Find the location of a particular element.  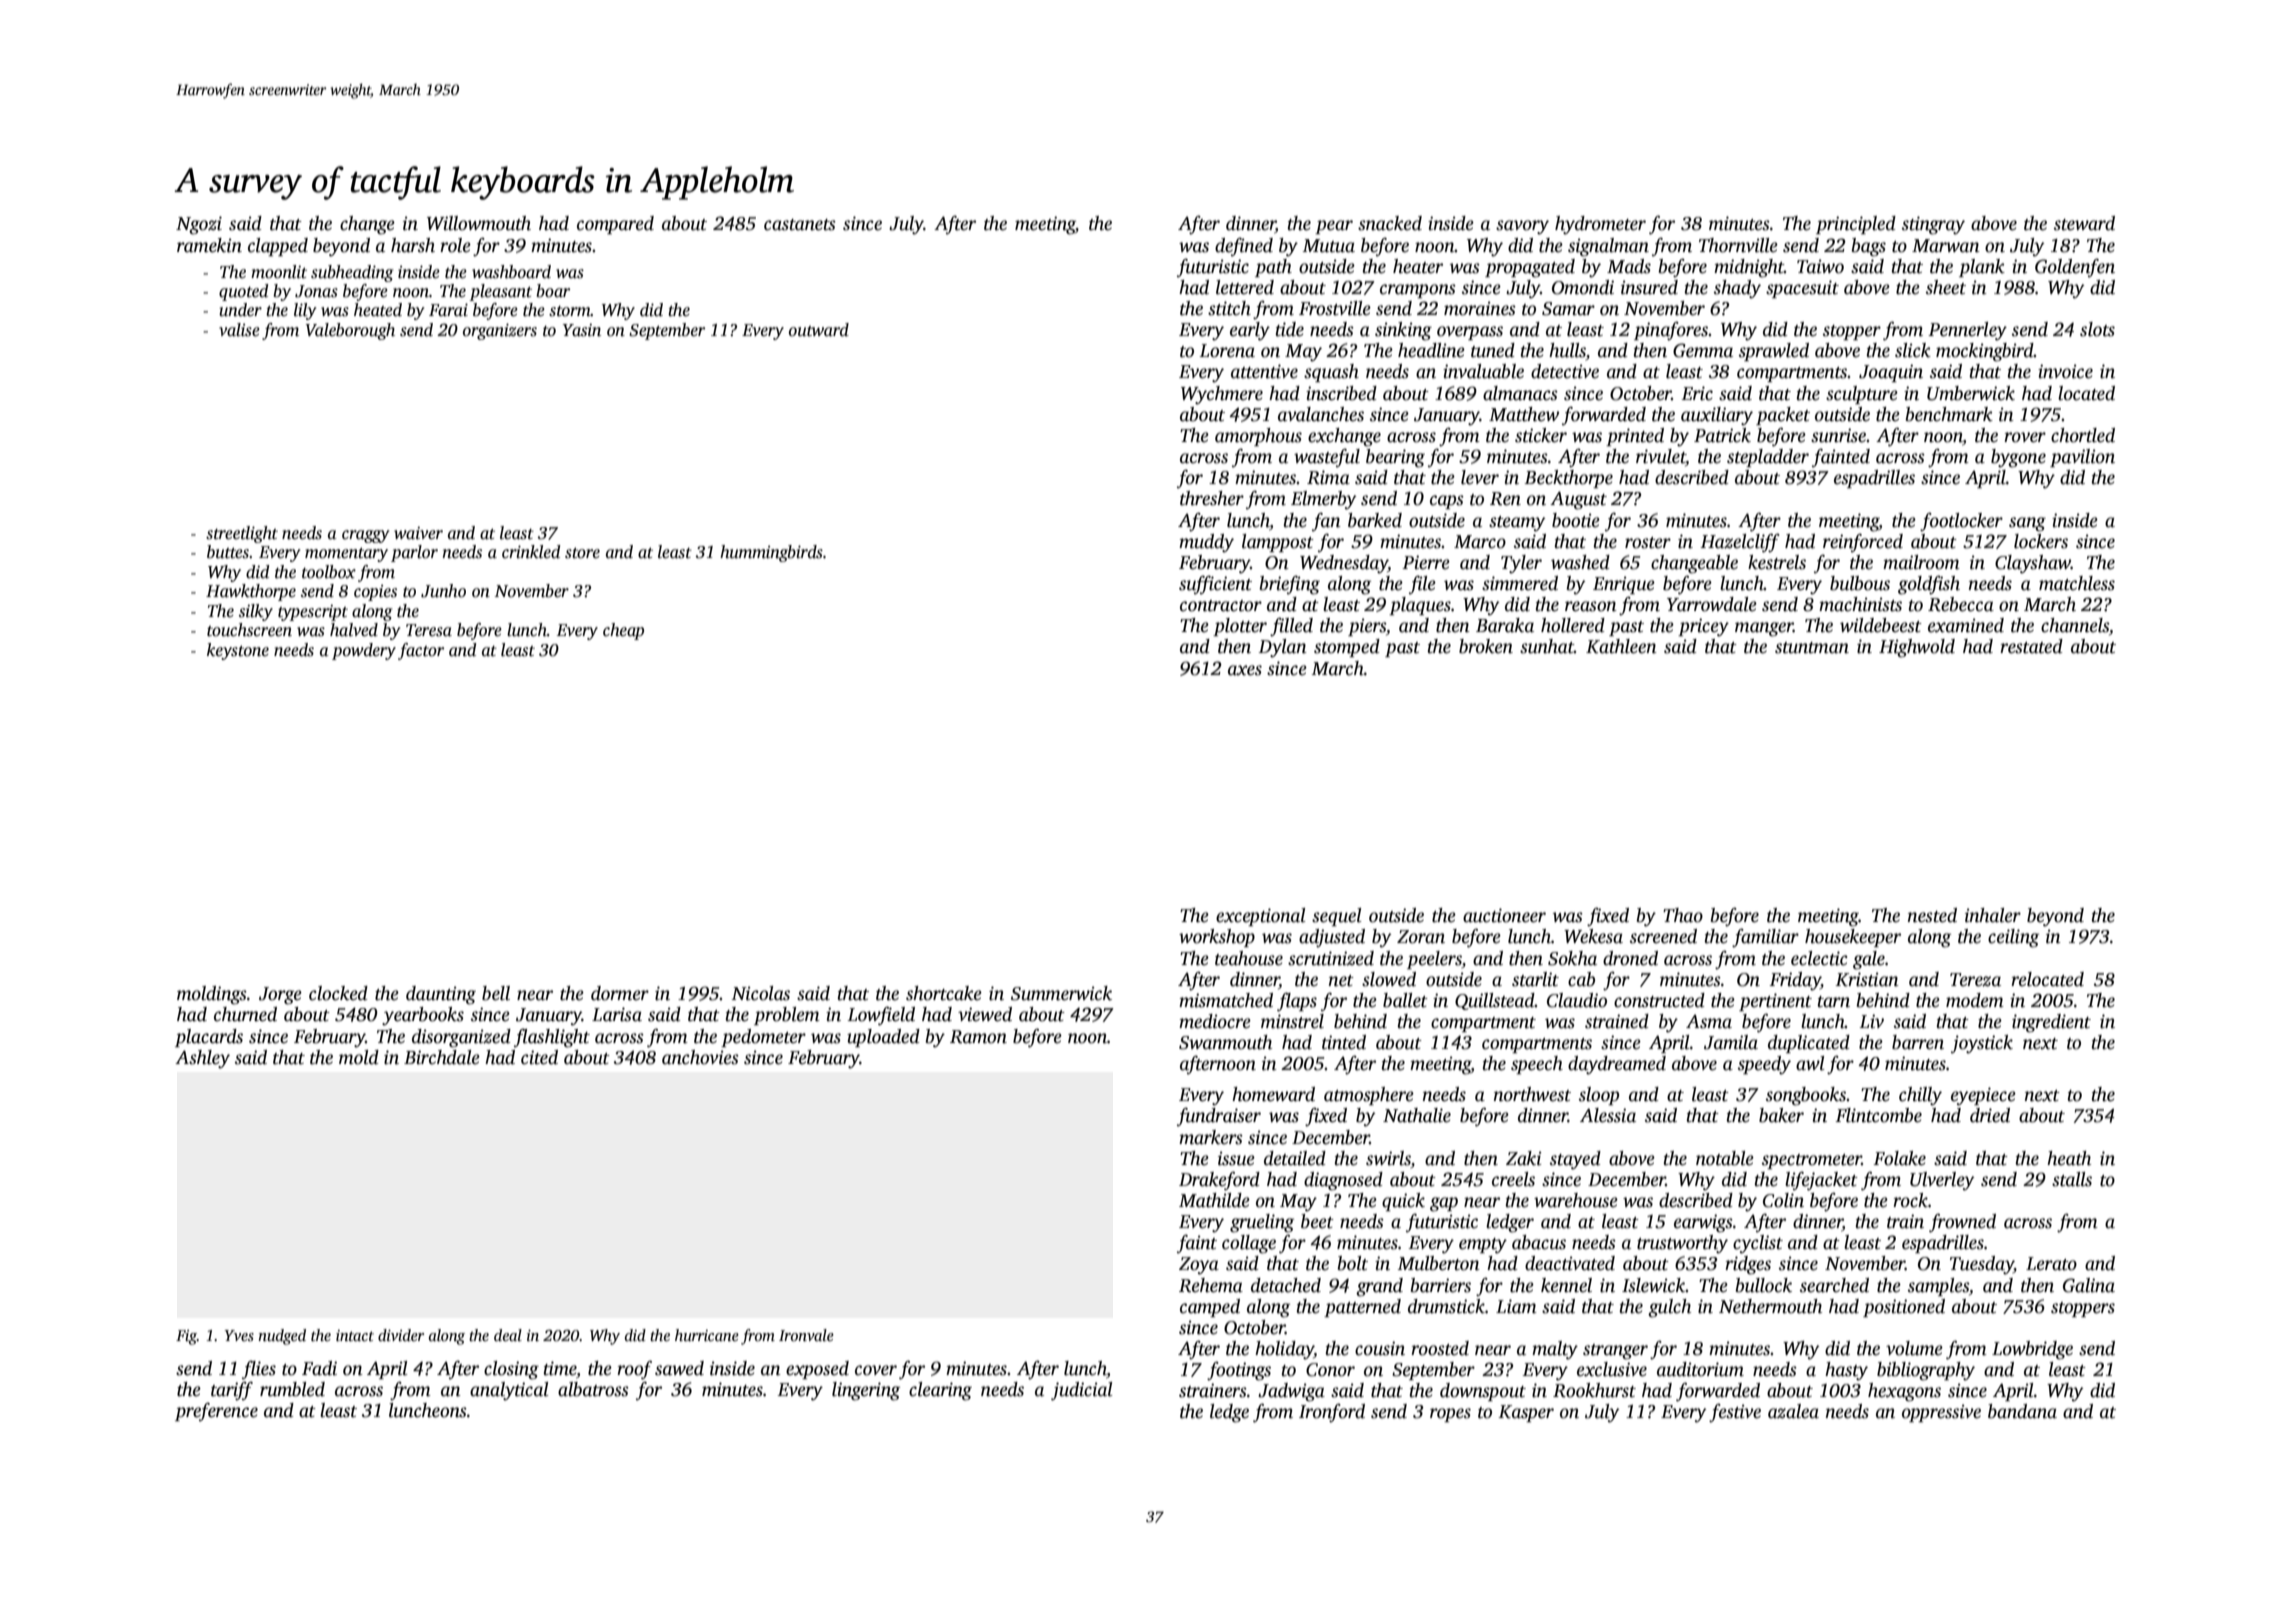

Joaquin is located at coordinates (1891, 373).
